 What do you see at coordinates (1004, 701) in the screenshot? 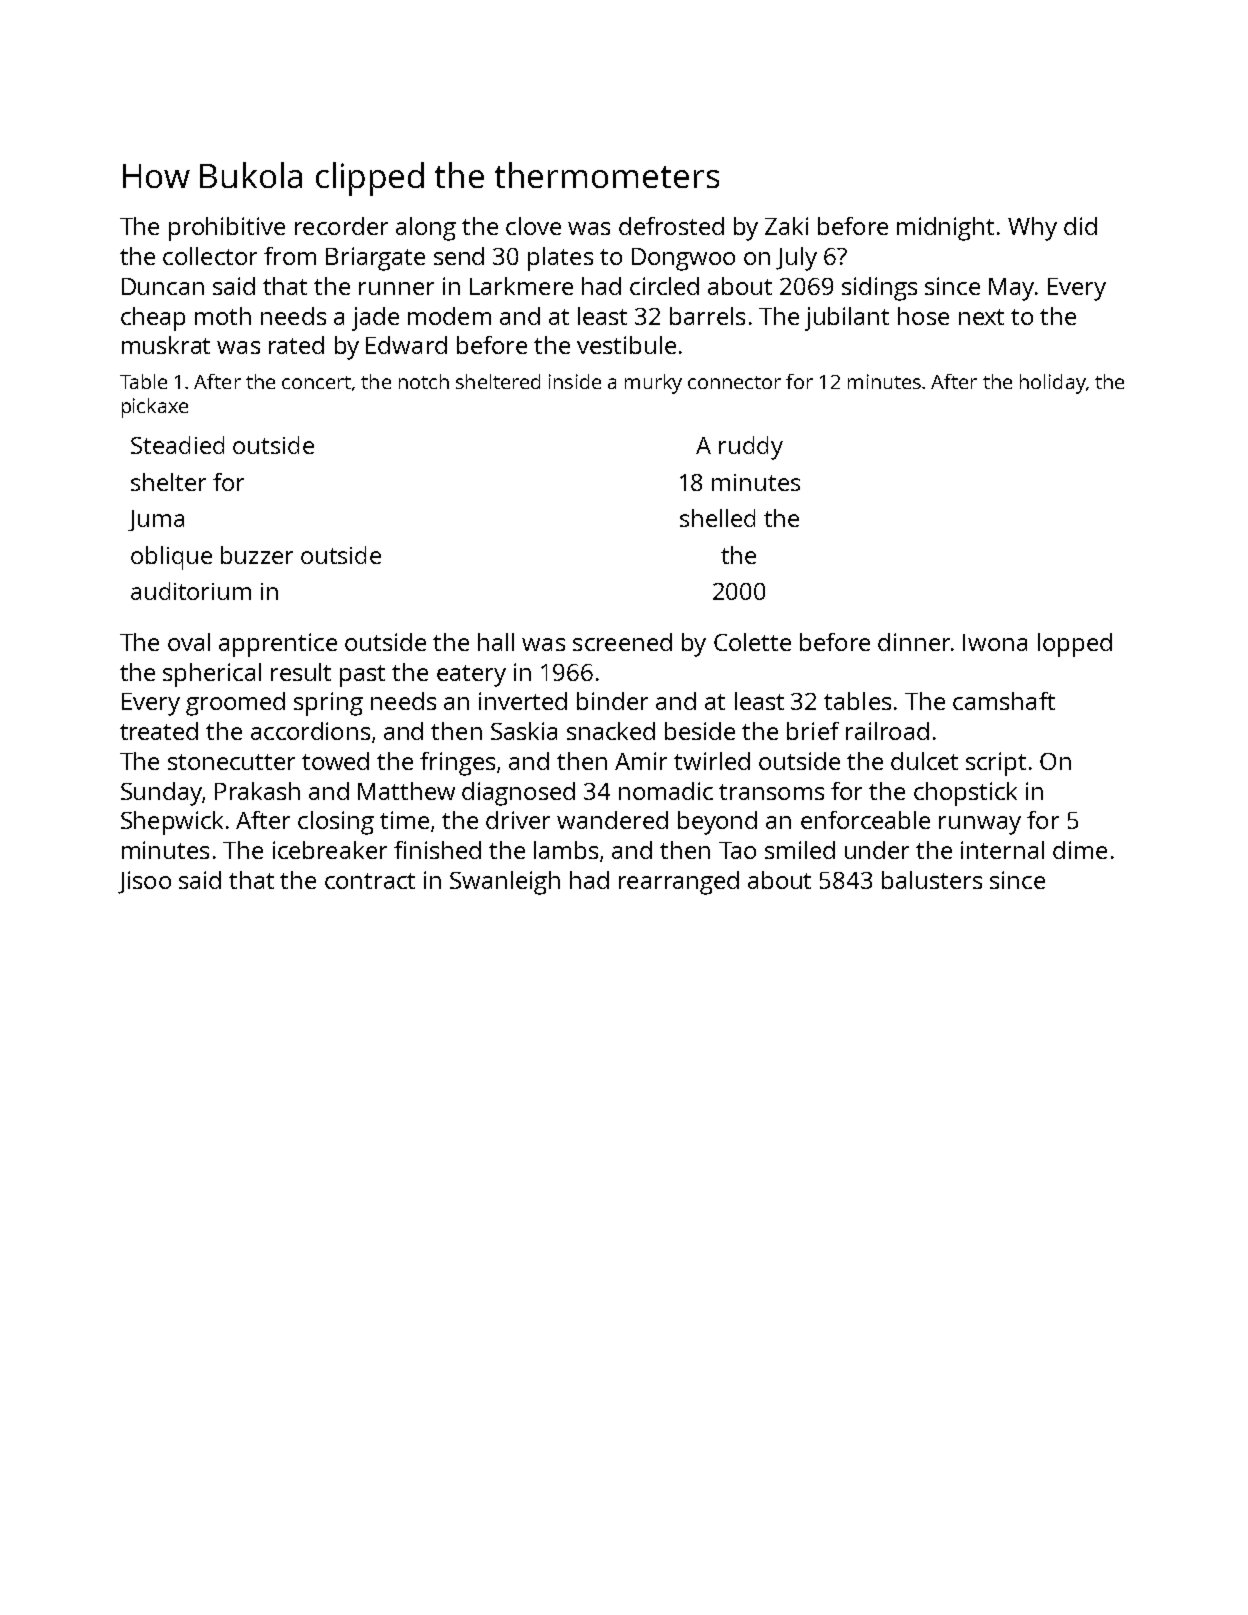
I see `camshaft` at bounding box center [1004, 701].
